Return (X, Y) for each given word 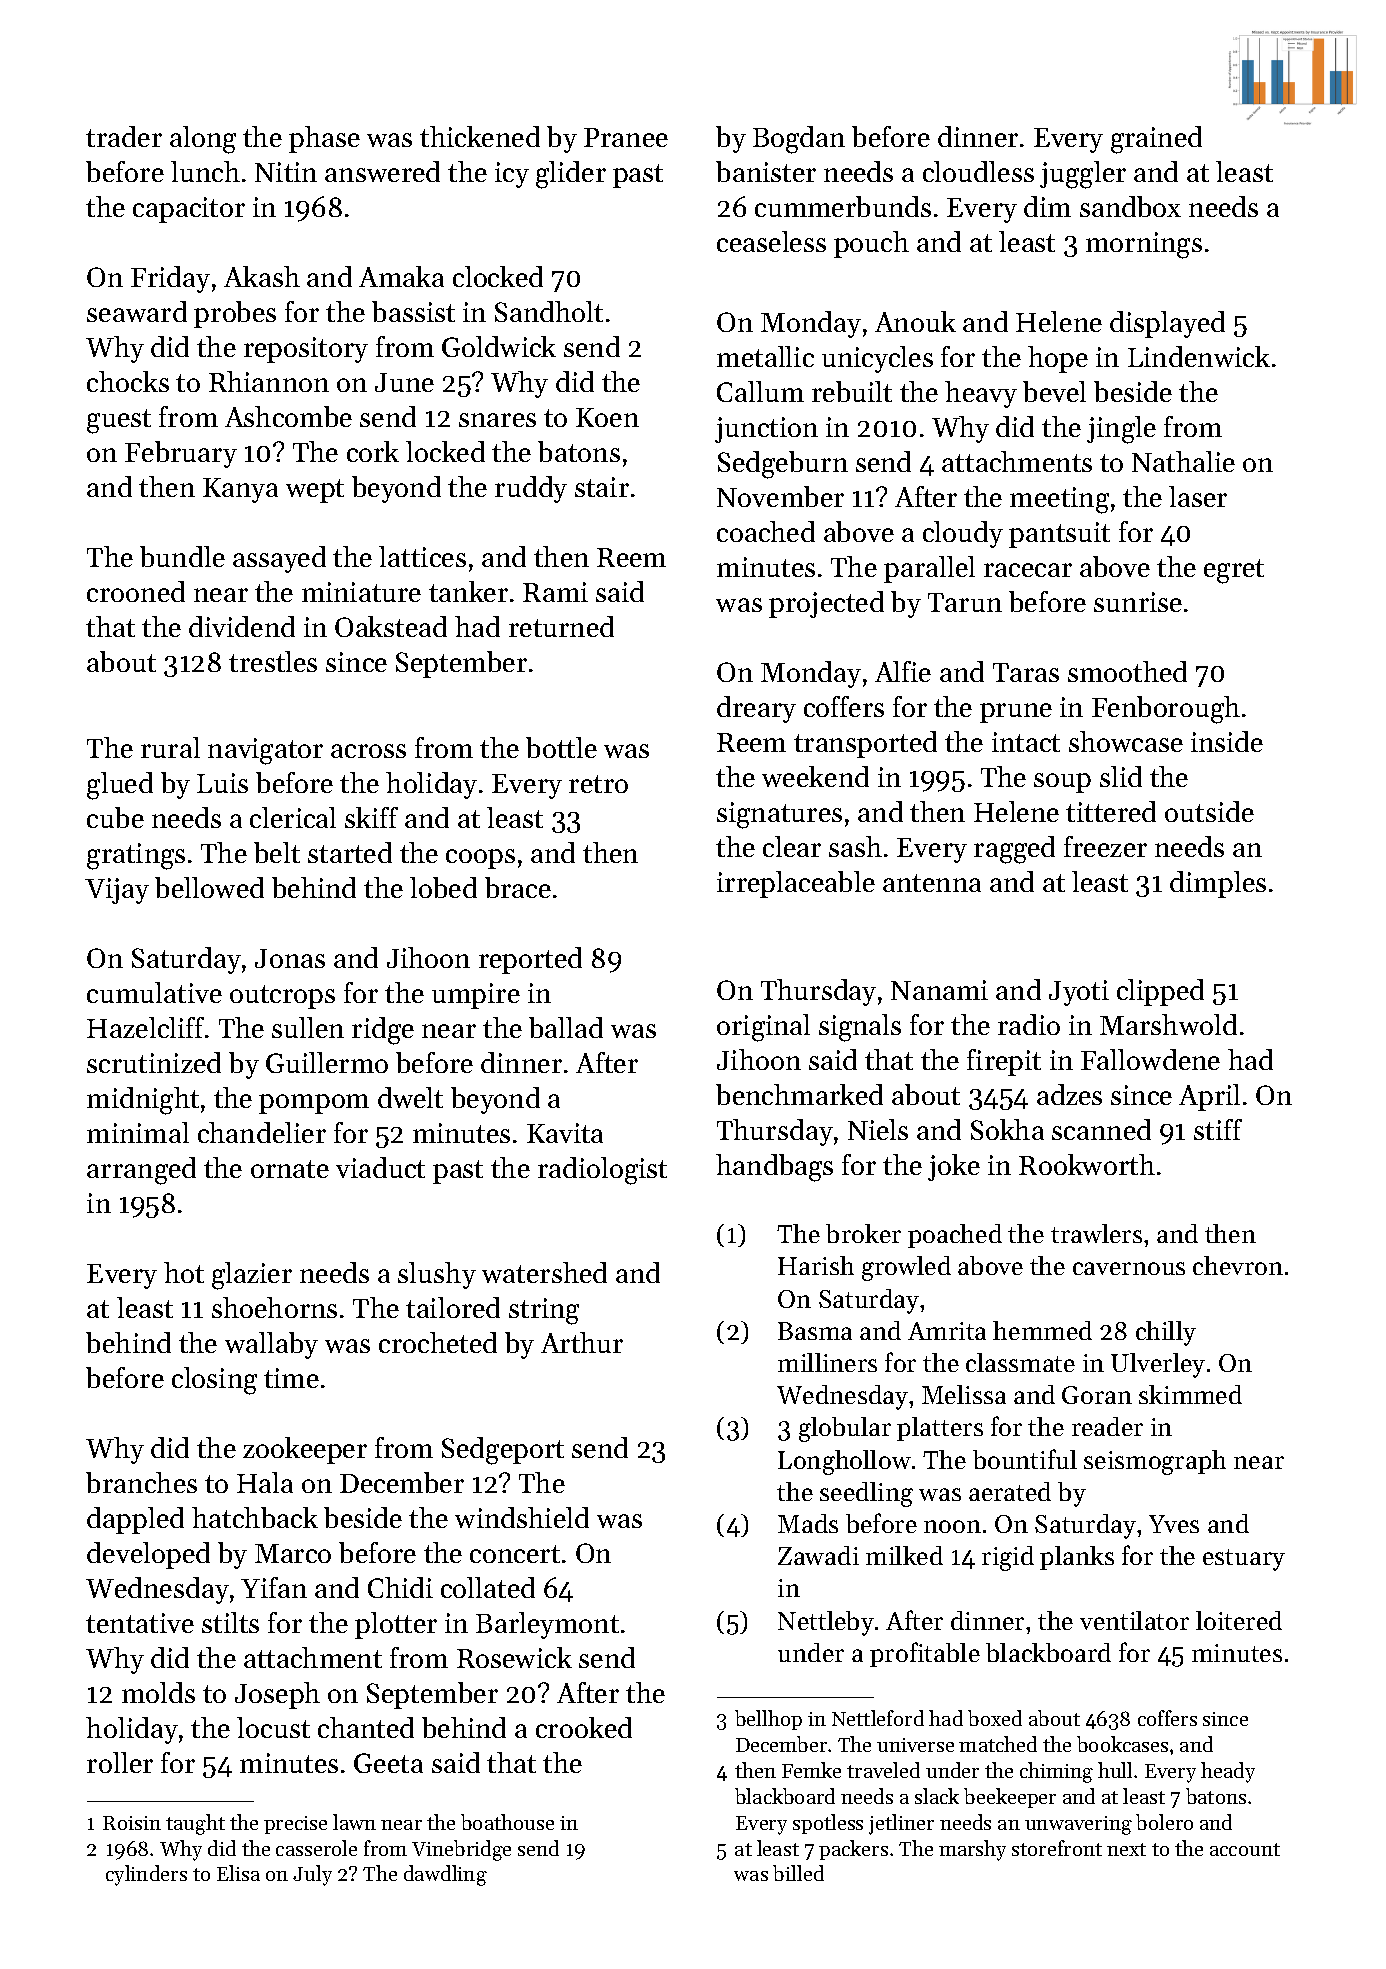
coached (766, 531)
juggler (1083, 175)
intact (1026, 742)
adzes (1069, 1094)
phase (324, 139)
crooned (136, 591)
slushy (437, 1275)
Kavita (565, 1133)
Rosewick (514, 1657)
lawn (354, 1822)
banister (766, 171)
